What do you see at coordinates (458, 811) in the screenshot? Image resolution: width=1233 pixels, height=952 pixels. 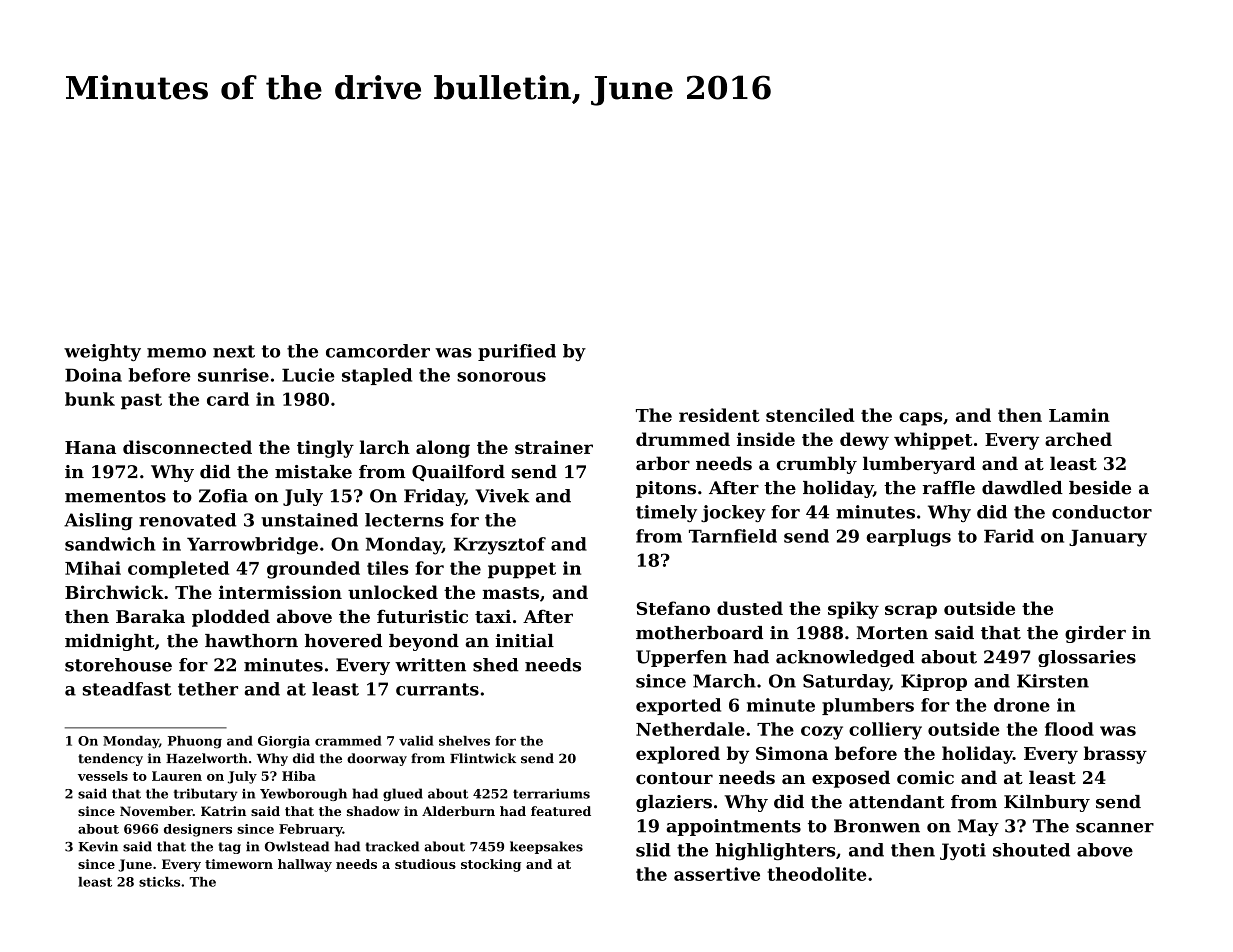 I see `Alderburn` at bounding box center [458, 811].
